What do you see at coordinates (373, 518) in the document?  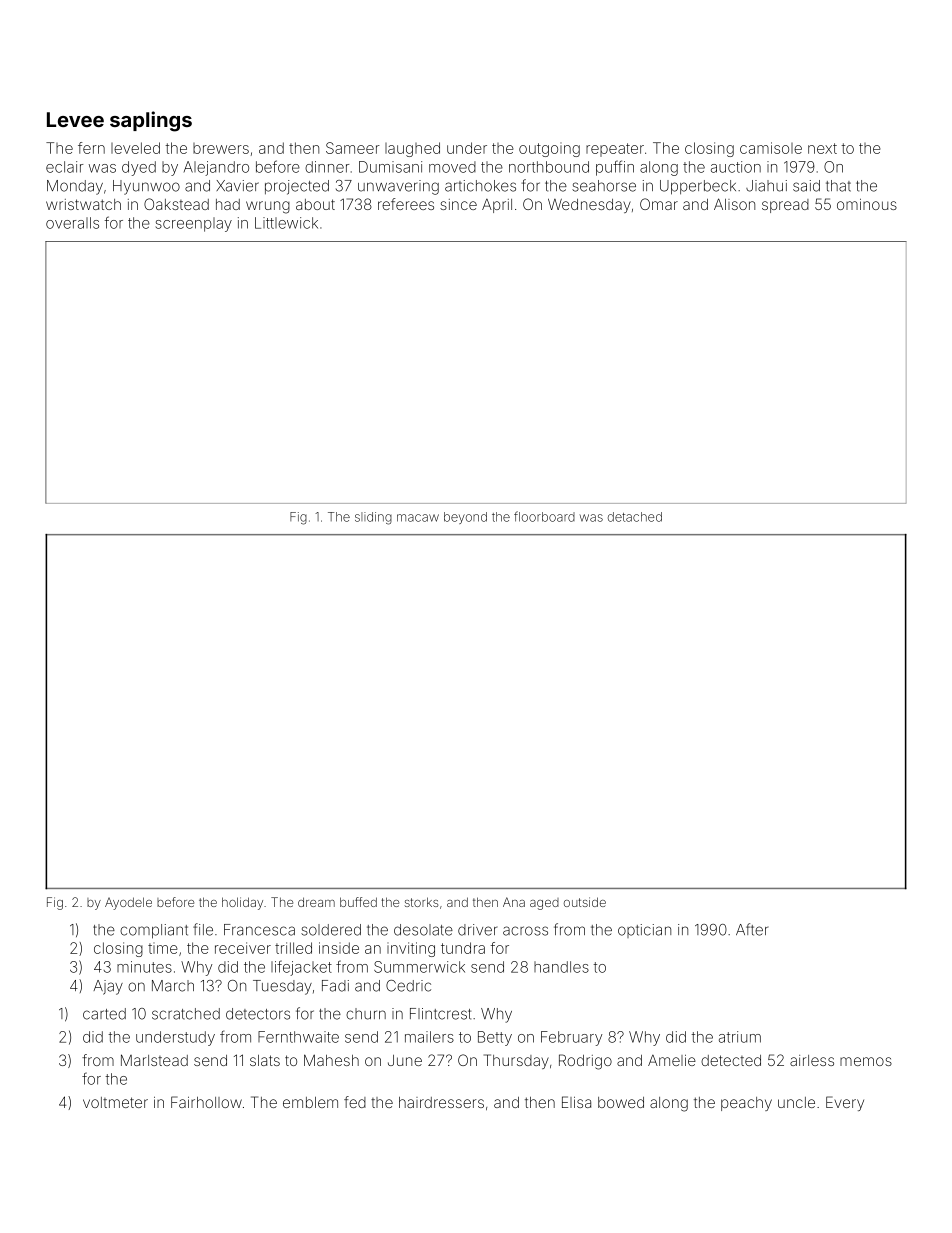 I see `sliding` at bounding box center [373, 518].
